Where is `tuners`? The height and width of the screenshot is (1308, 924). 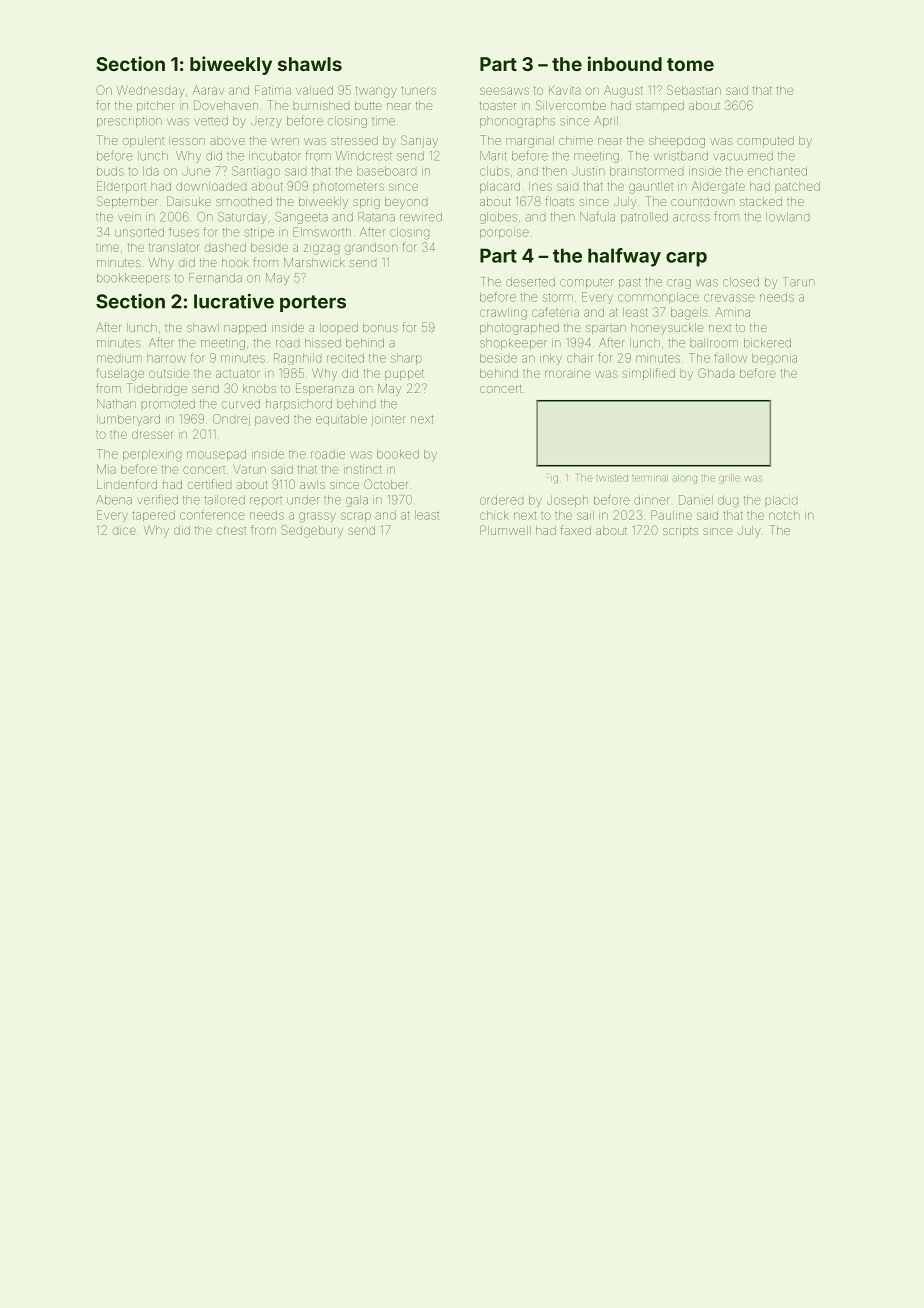
tuners is located at coordinates (419, 90).
